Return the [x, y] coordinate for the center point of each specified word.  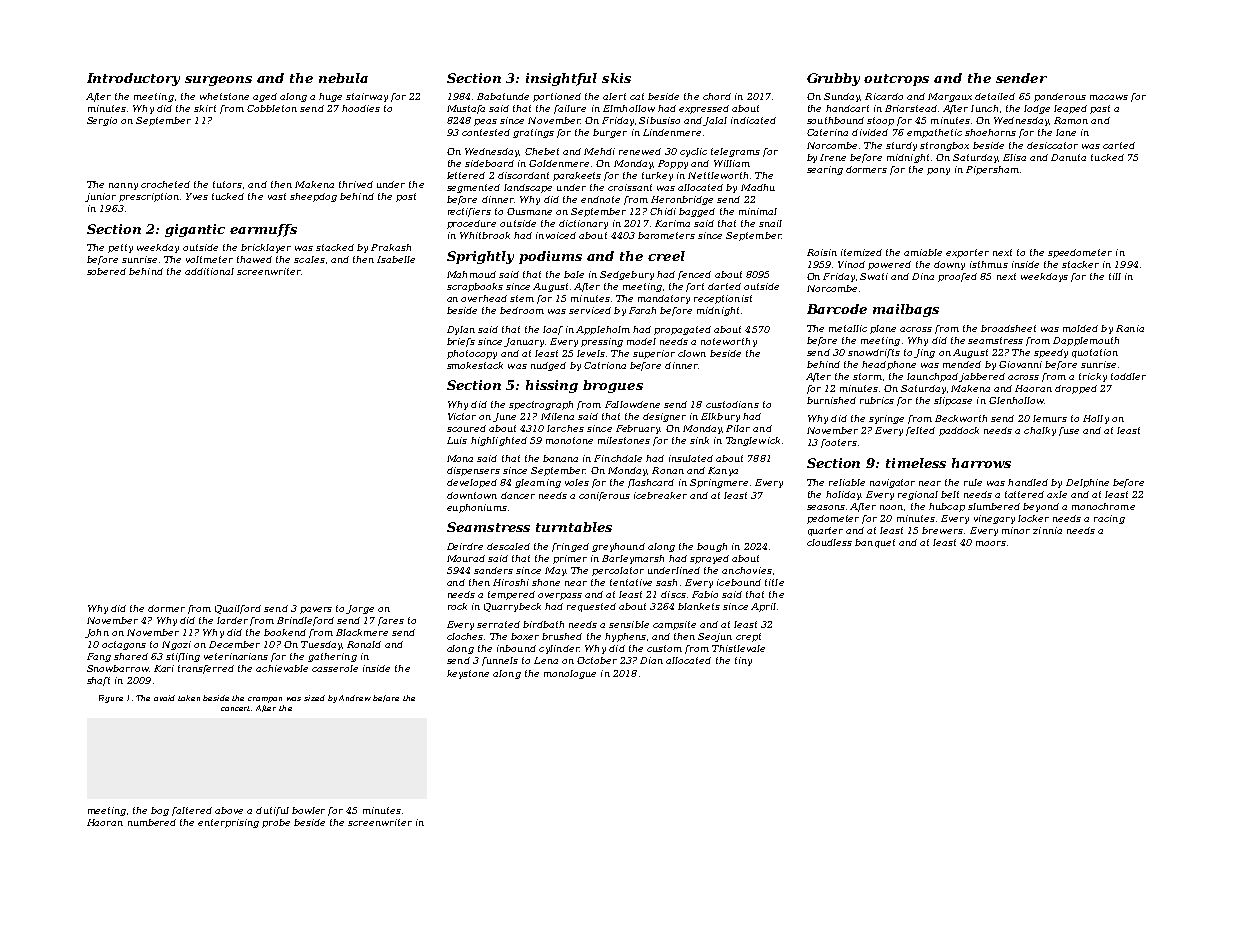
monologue [570, 674]
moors [991, 543]
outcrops [896, 80]
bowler [308, 810]
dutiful [272, 811]
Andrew [355, 698]
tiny [743, 661]
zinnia [1047, 530]
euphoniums [477, 508]
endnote [600, 199]
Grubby [833, 79]
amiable [923, 252]
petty [120, 248]
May [555, 571]
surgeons [218, 81]
